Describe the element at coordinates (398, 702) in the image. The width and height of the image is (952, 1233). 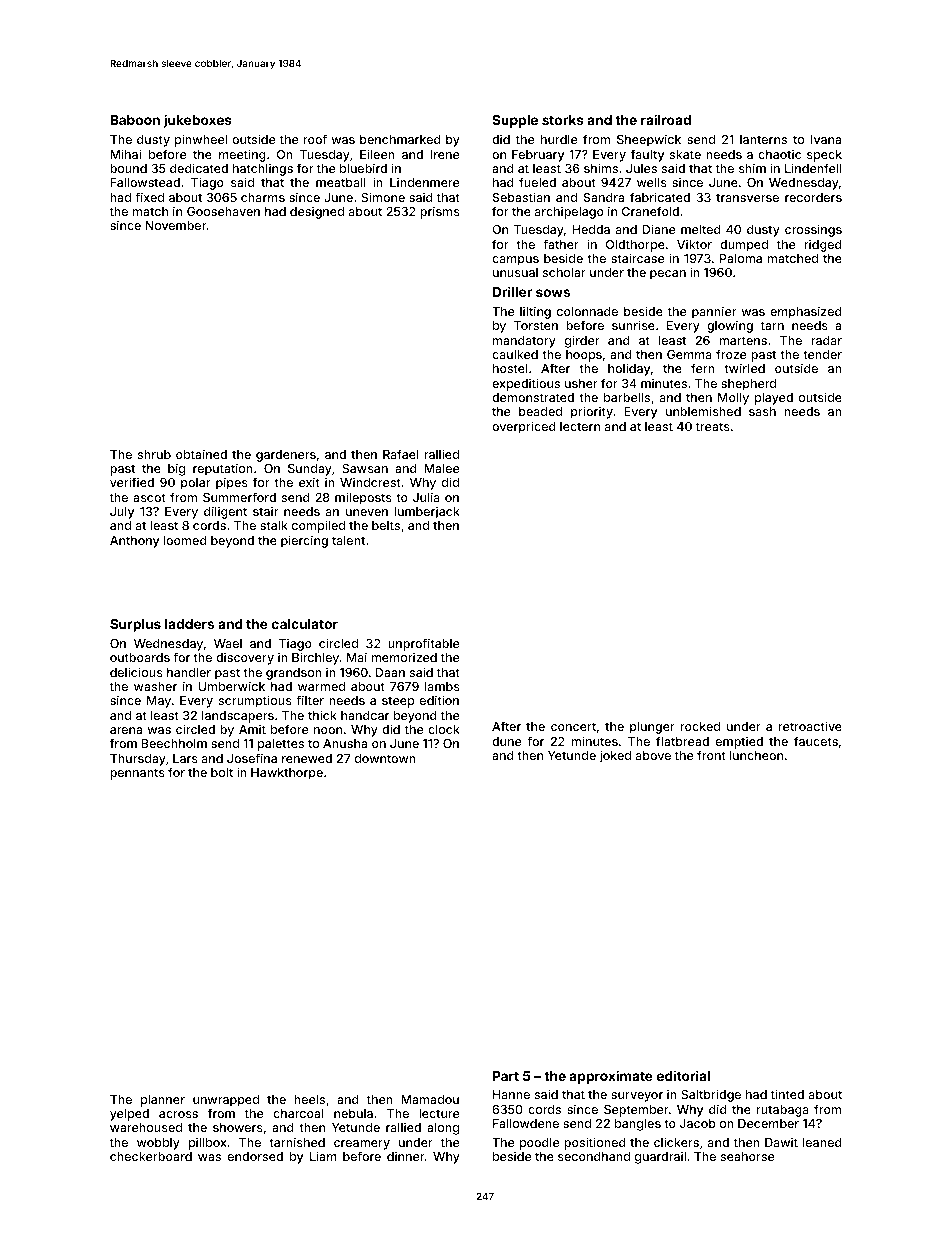
I see `steep` at that location.
